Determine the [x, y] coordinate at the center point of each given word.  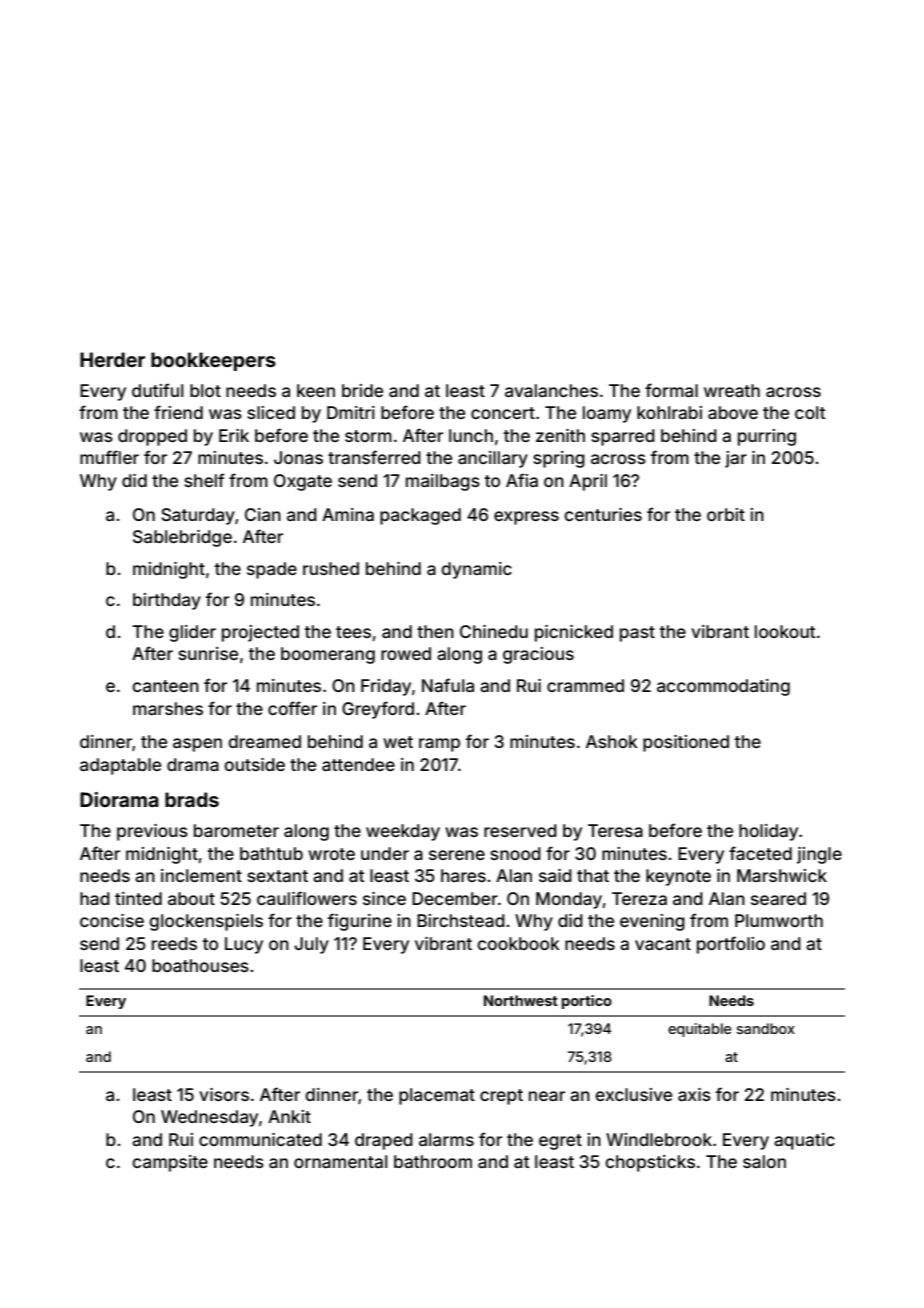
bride [362, 390]
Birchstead [461, 920]
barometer [236, 830]
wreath [732, 390]
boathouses [200, 965]
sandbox [766, 1028]
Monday [569, 900]
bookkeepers [213, 361]
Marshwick [782, 875]
